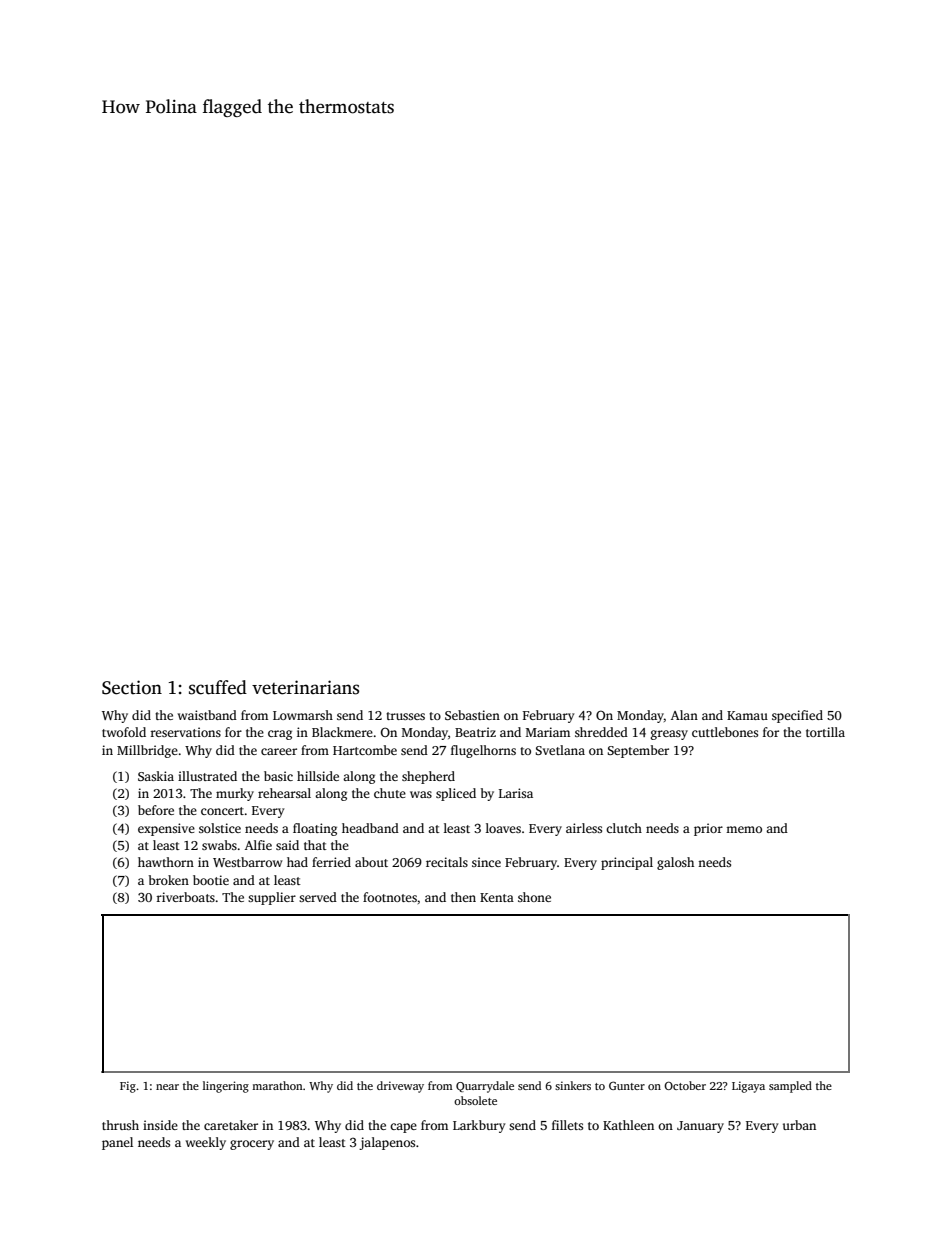  I want to click on Quarrydale, so click(485, 1087).
